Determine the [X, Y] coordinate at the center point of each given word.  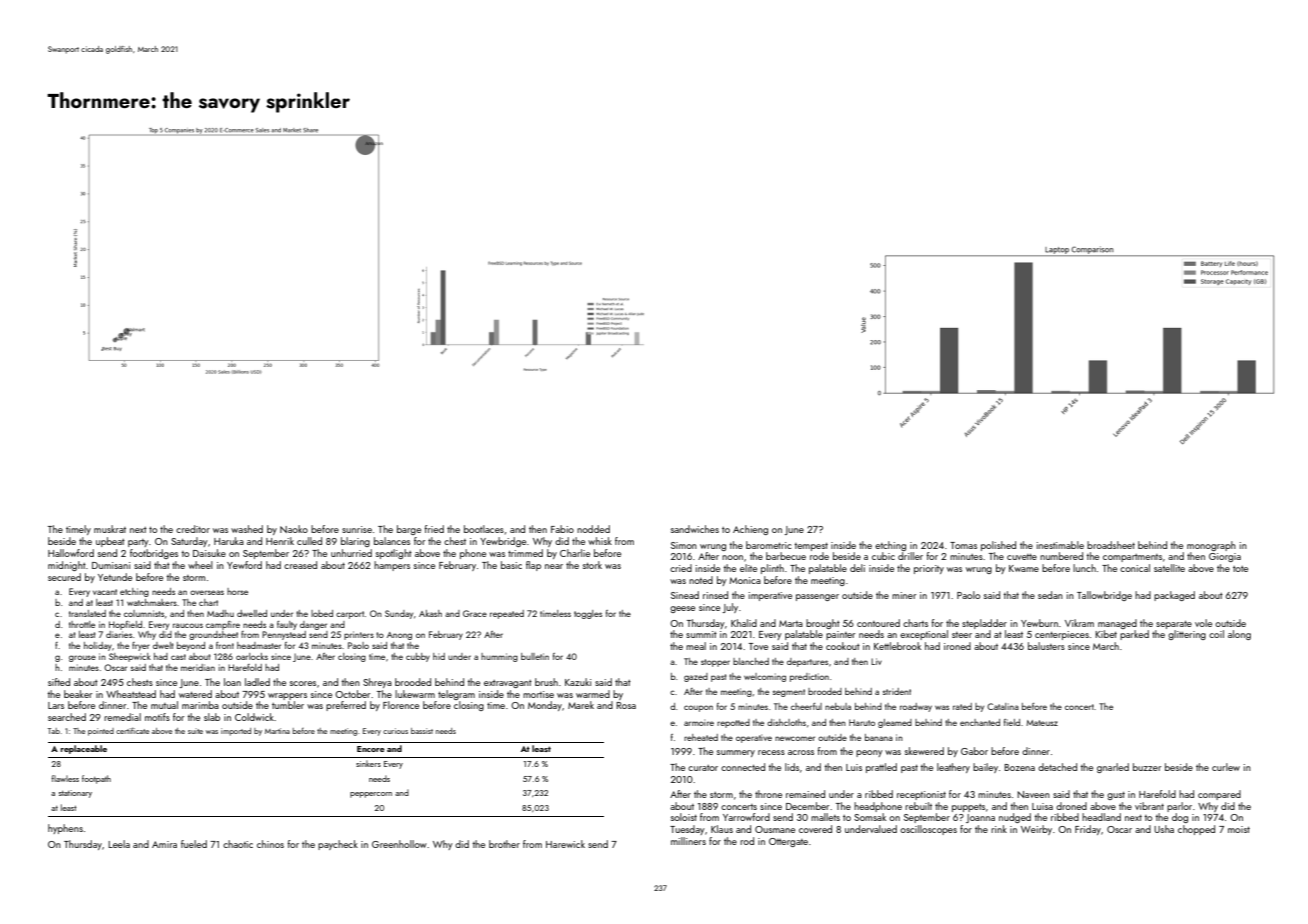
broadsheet [1111, 545]
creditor [193, 529]
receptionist [921, 795]
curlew [1226, 767]
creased [300, 565]
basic [511, 565]
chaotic [238, 844]
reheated [701, 737]
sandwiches [695, 529]
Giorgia [1225, 557]
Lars [56, 705]
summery [736, 753]
